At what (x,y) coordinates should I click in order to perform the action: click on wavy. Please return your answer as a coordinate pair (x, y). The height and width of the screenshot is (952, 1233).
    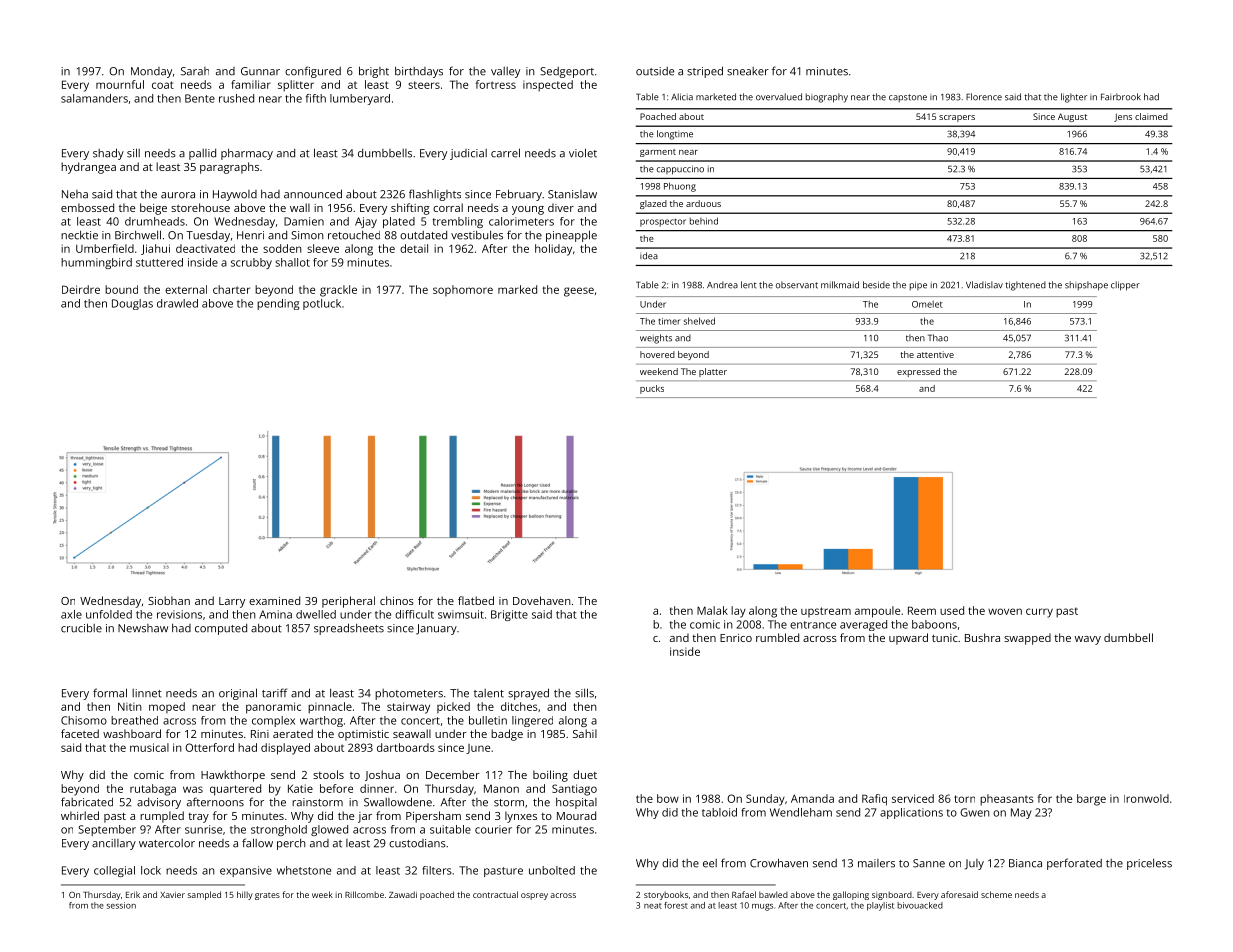
    Looking at the image, I should click on (1088, 640).
